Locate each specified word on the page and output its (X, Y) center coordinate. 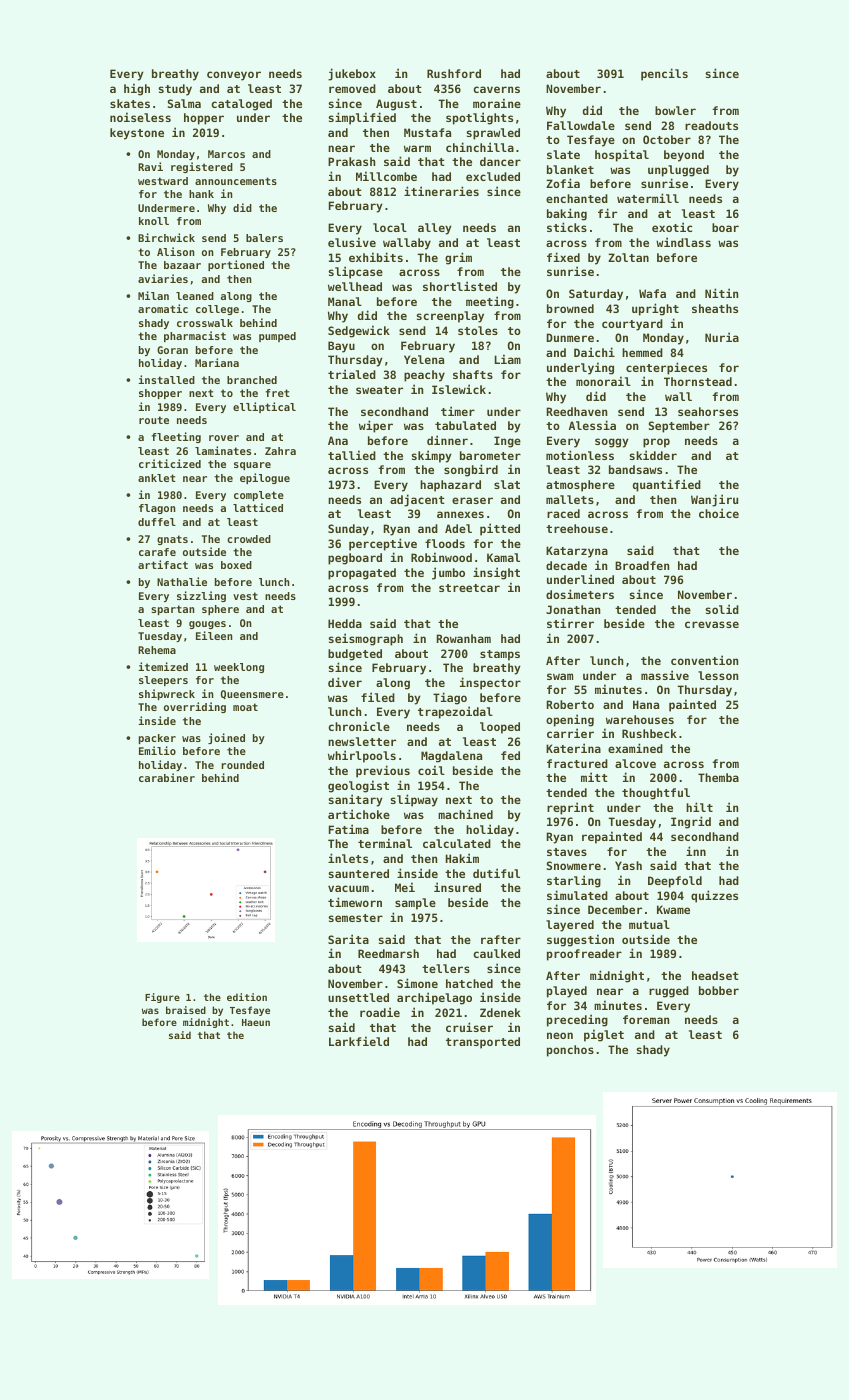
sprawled (493, 134)
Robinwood (441, 557)
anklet (157, 478)
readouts (711, 125)
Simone (417, 983)
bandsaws (635, 469)
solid (722, 609)
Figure (162, 998)
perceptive (383, 544)
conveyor (234, 76)
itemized (163, 666)
